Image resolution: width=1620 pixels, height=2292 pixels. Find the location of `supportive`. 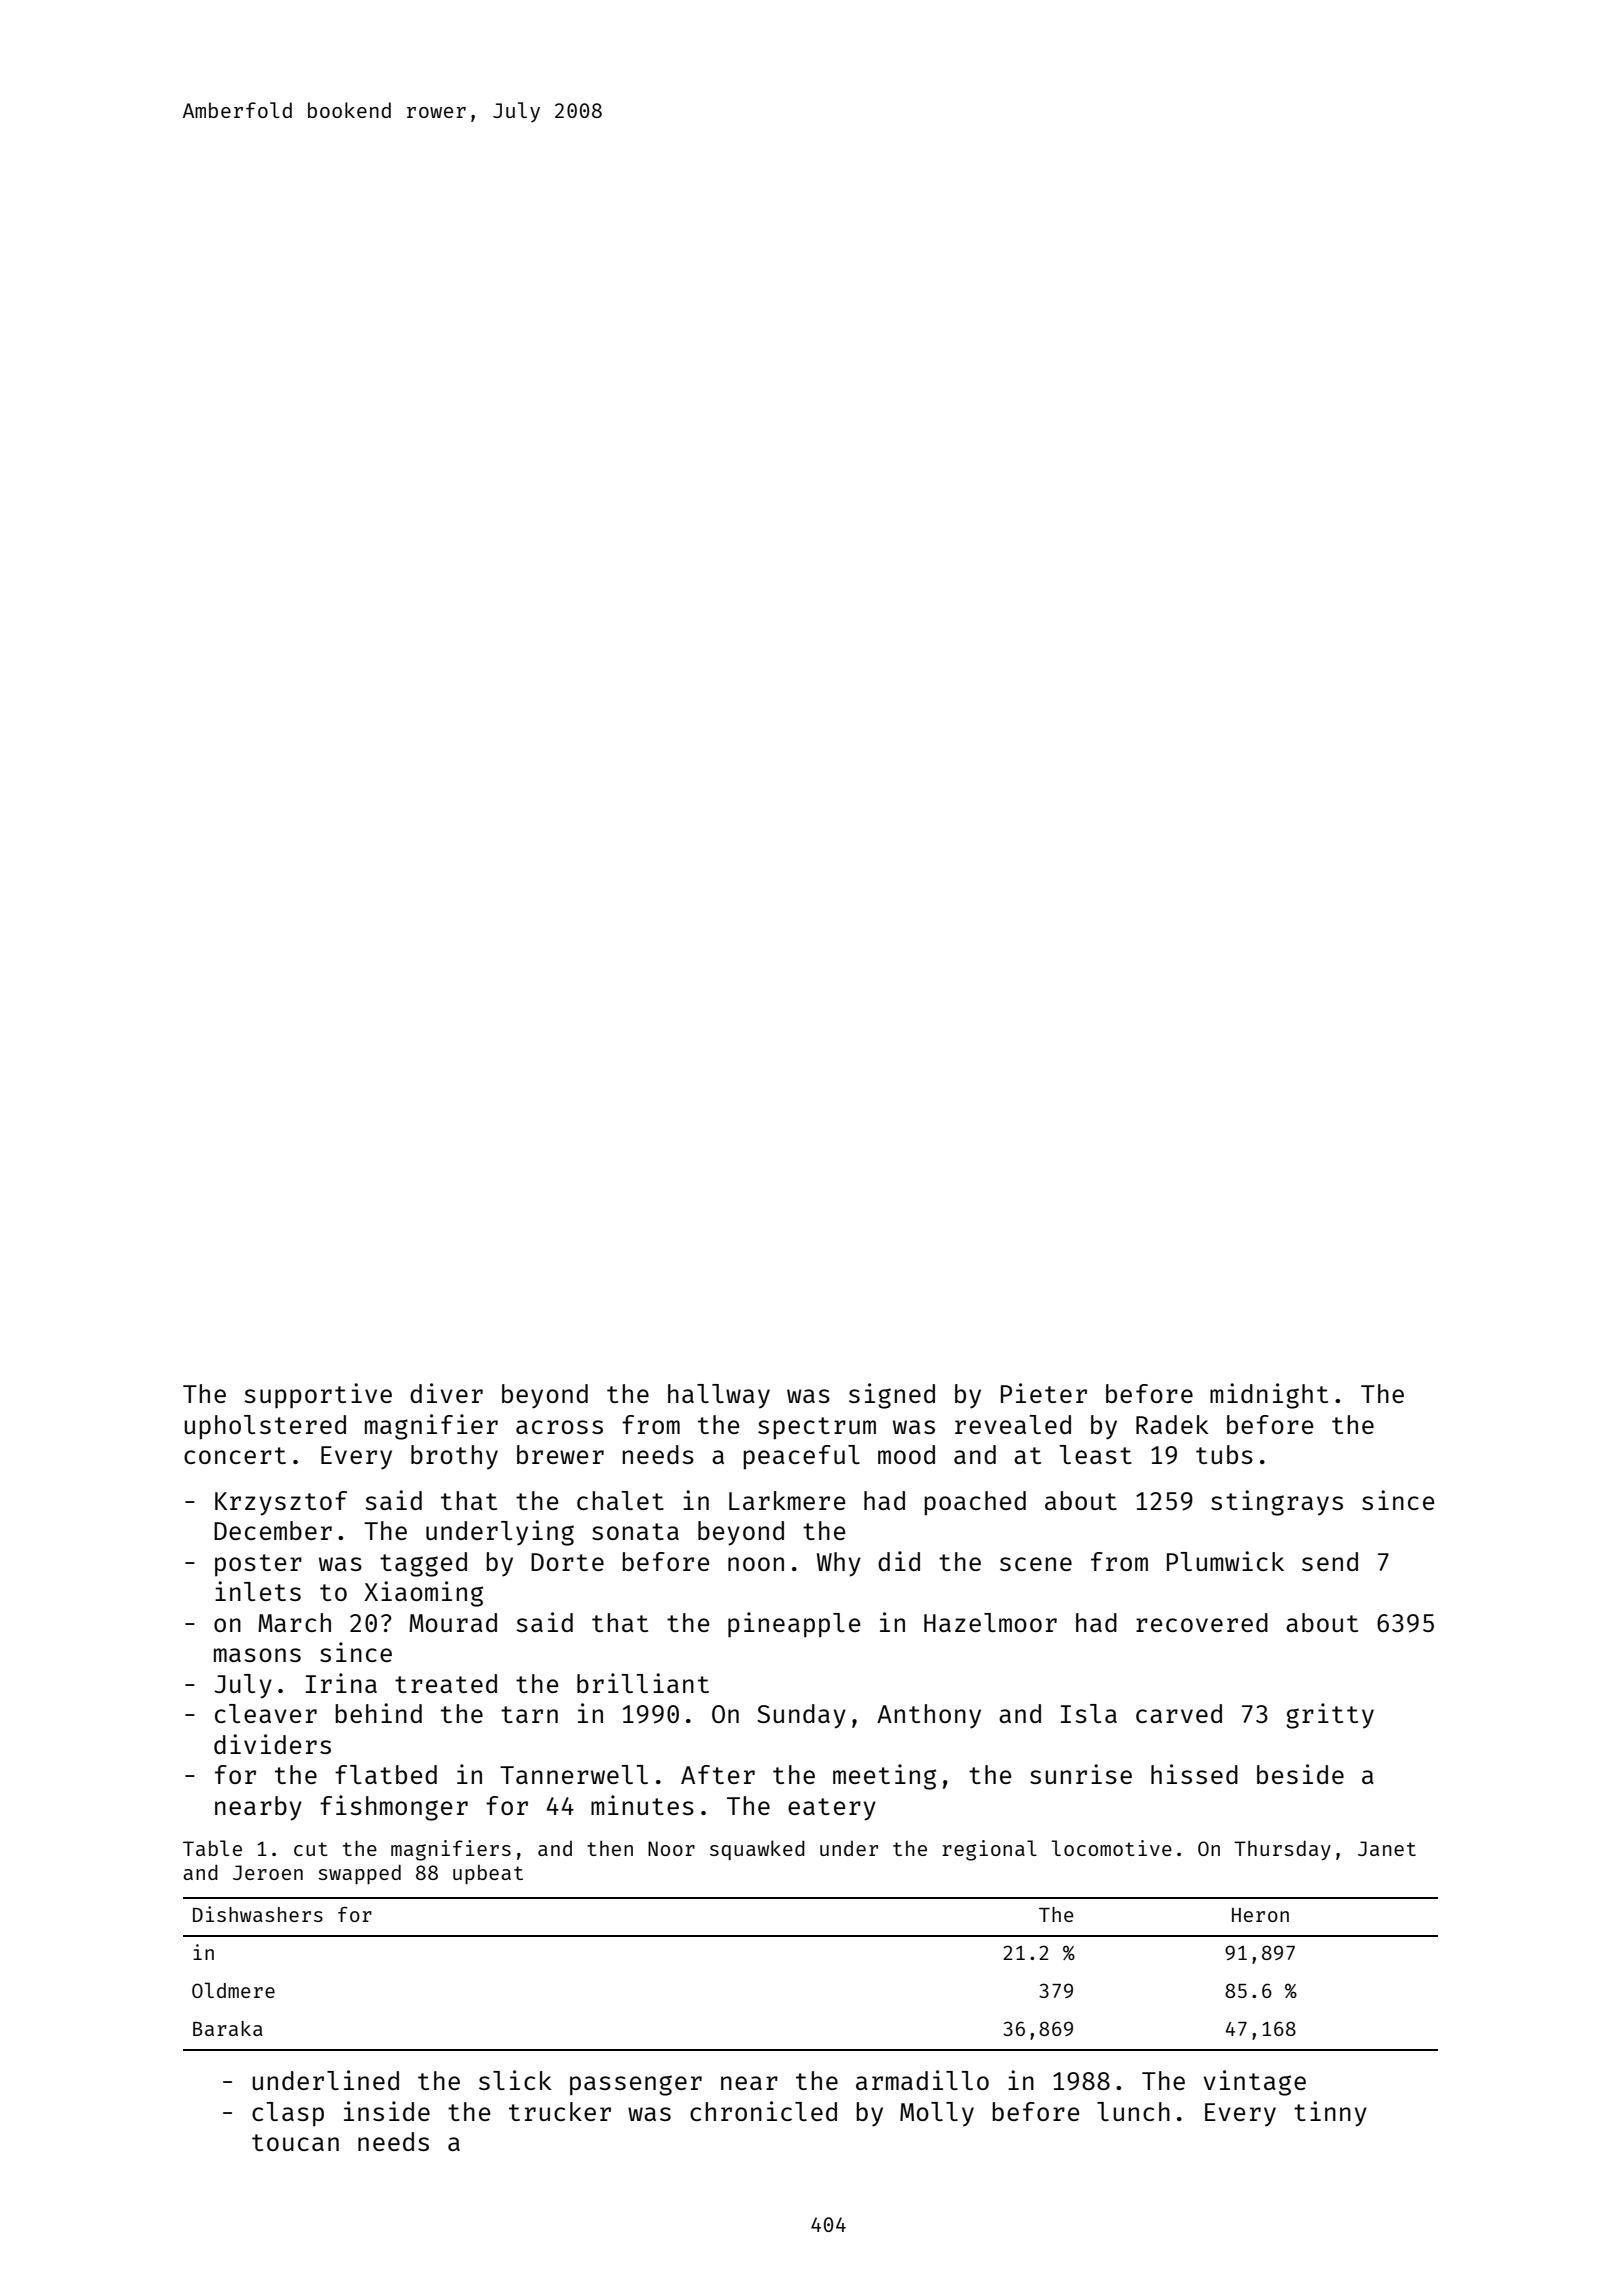

supportive is located at coordinates (318, 1396).
